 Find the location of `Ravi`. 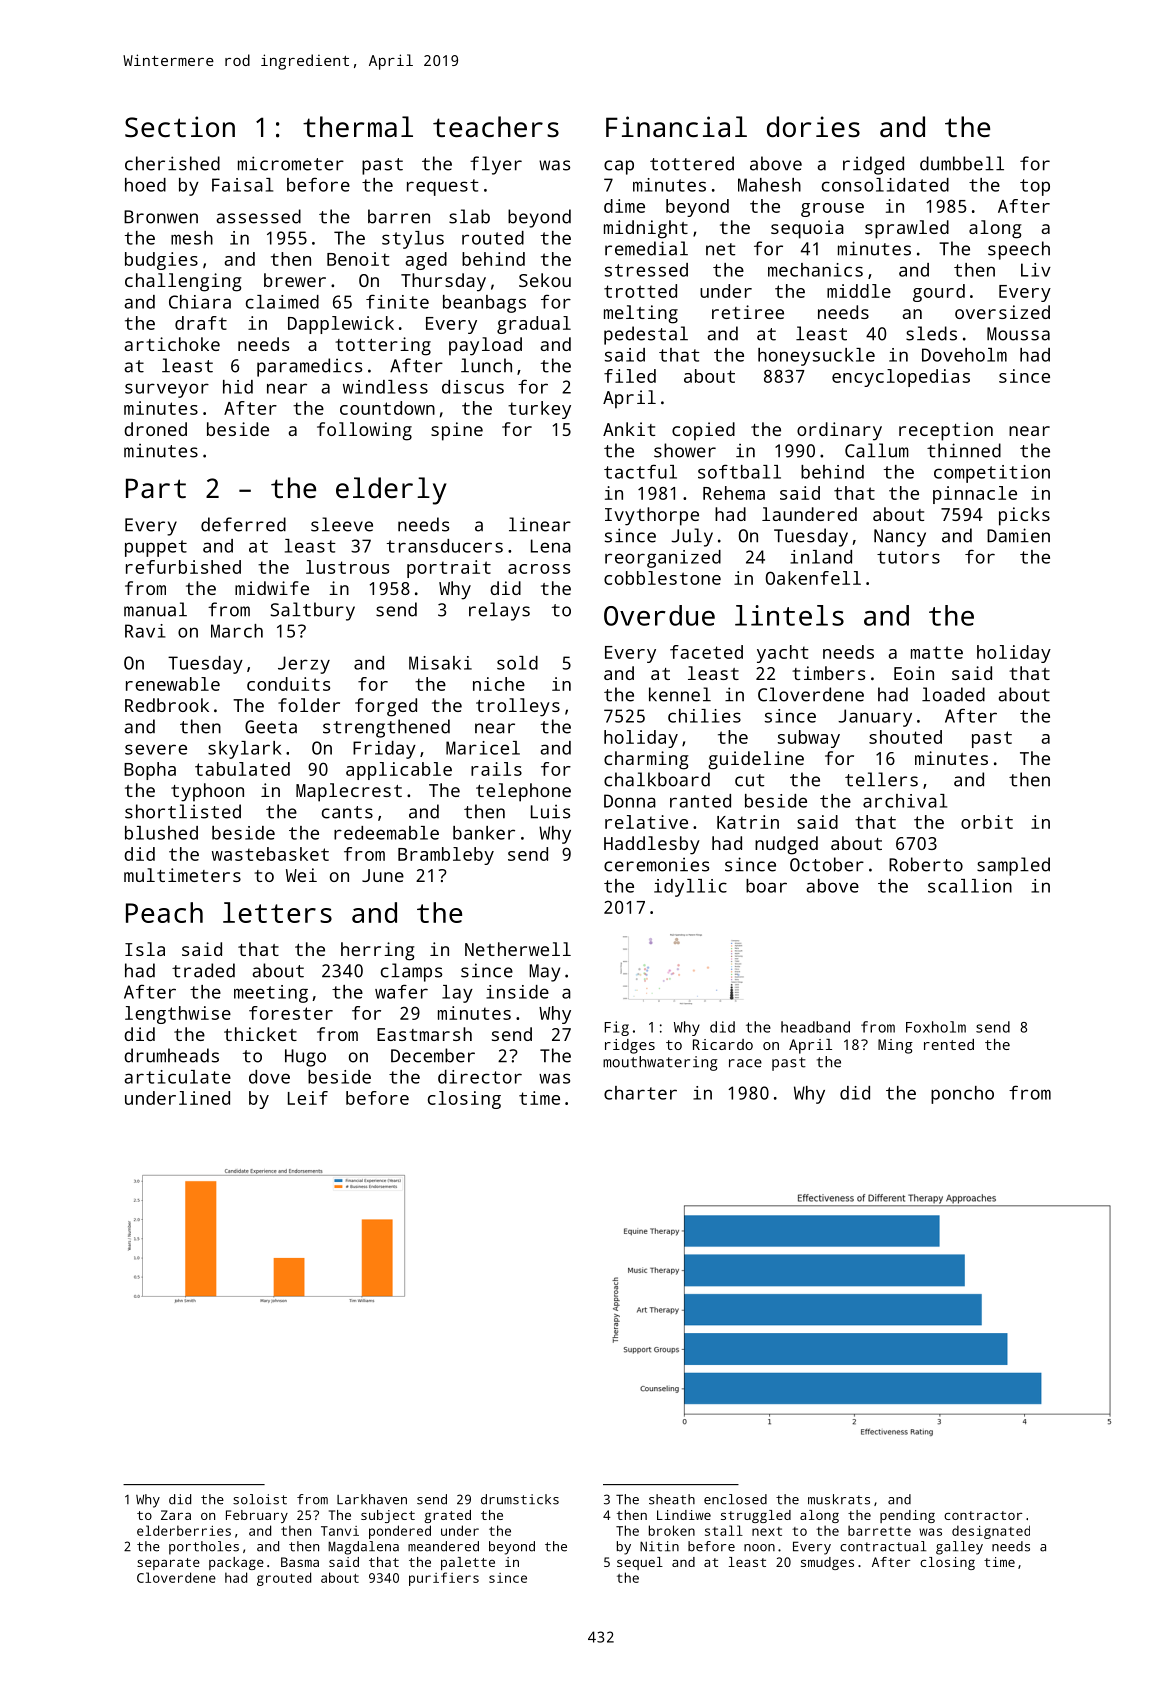

Ravi is located at coordinates (145, 631).
